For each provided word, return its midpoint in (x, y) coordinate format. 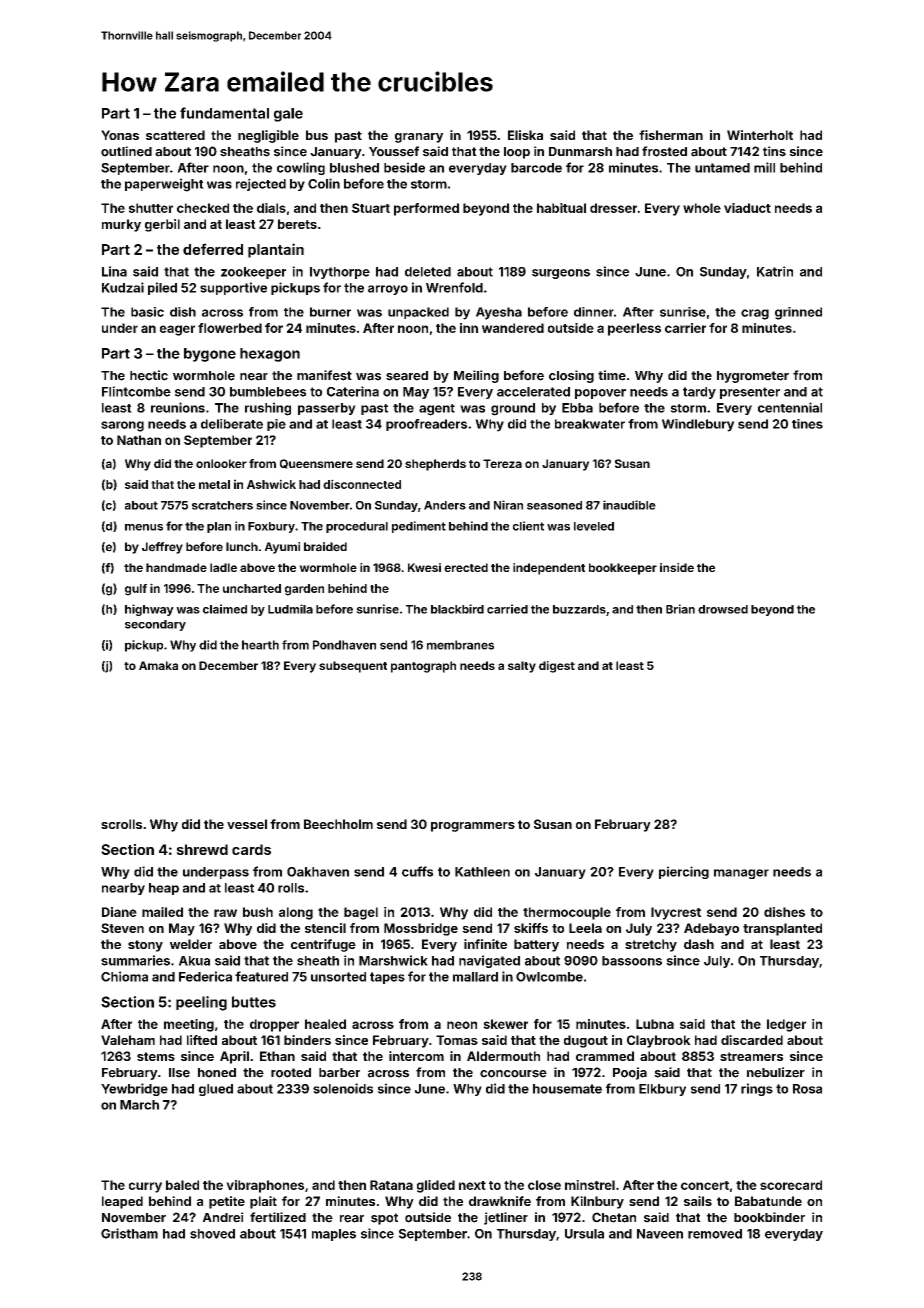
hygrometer (753, 377)
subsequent (353, 667)
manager (741, 874)
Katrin (775, 271)
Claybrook (659, 1041)
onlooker (221, 463)
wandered (513, 328)
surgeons (561, 274)
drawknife (500, 1201)
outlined (126, 151)
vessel (247, 824)
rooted (291, 1073)
